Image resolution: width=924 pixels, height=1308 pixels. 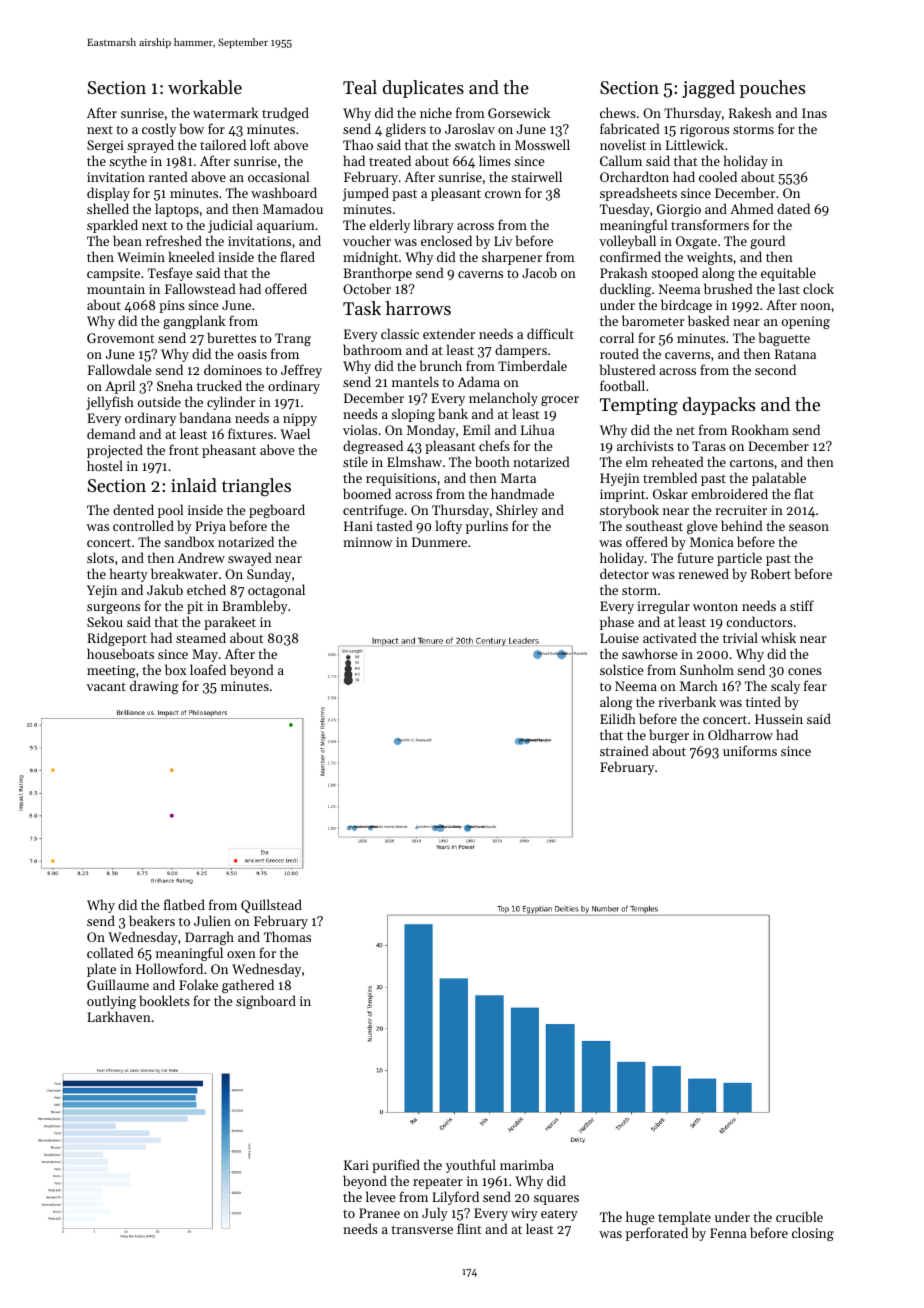 I want to click on inlaid, so click(x=194, y=485).
